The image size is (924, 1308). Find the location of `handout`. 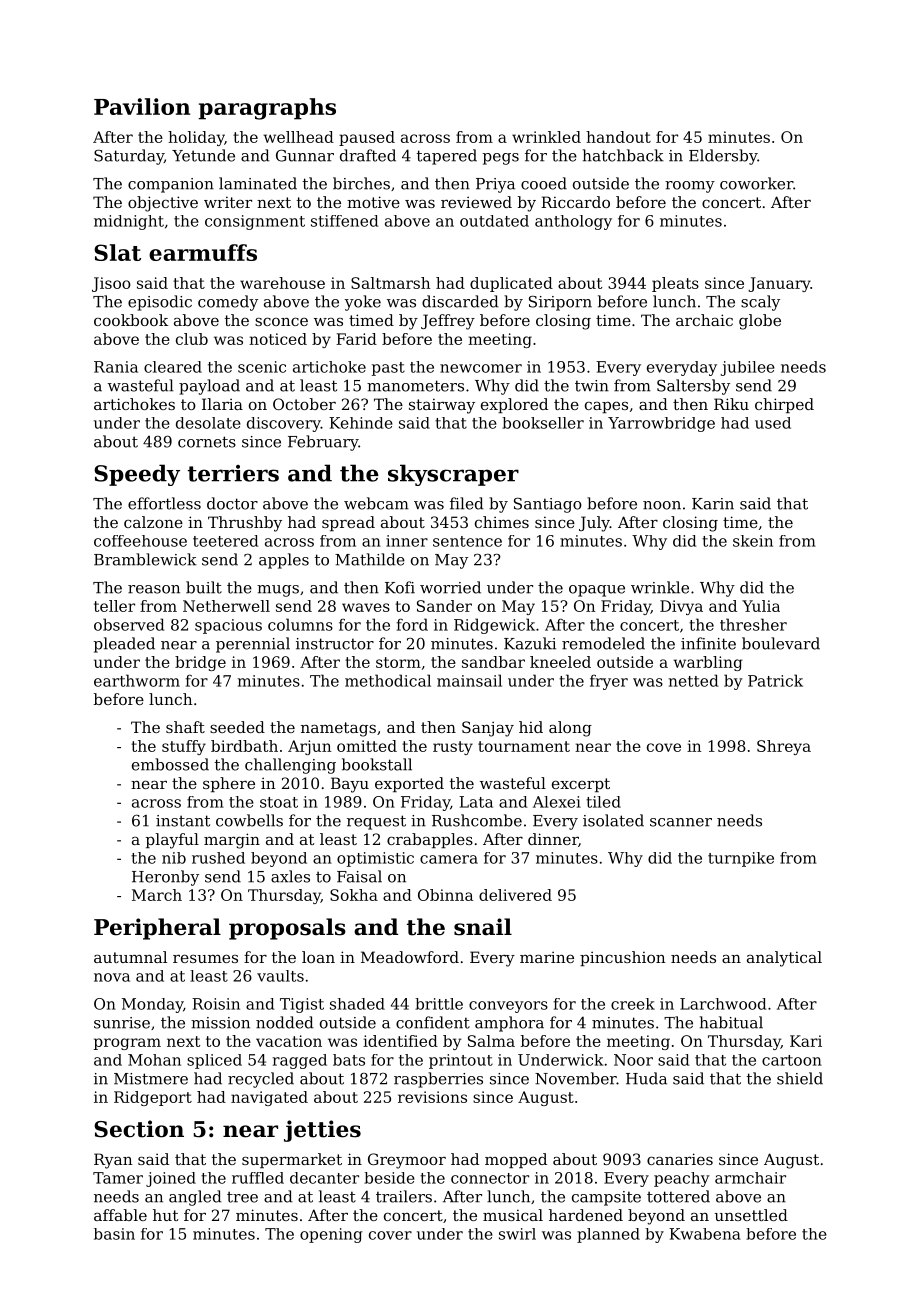

handout is located at coordinates (618, 137).
